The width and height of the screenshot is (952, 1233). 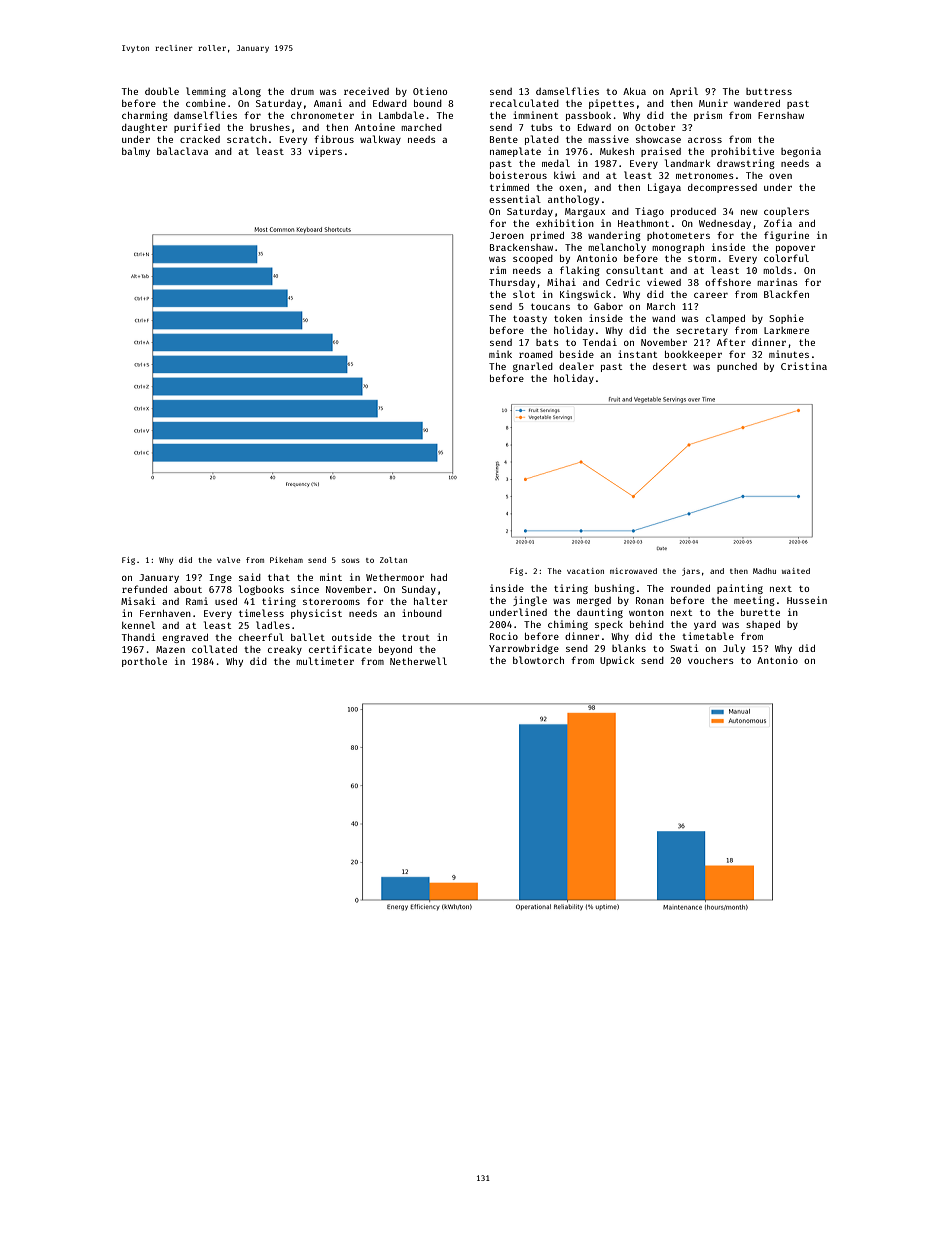 I want to click on mink, so click(x=500, y=354).
